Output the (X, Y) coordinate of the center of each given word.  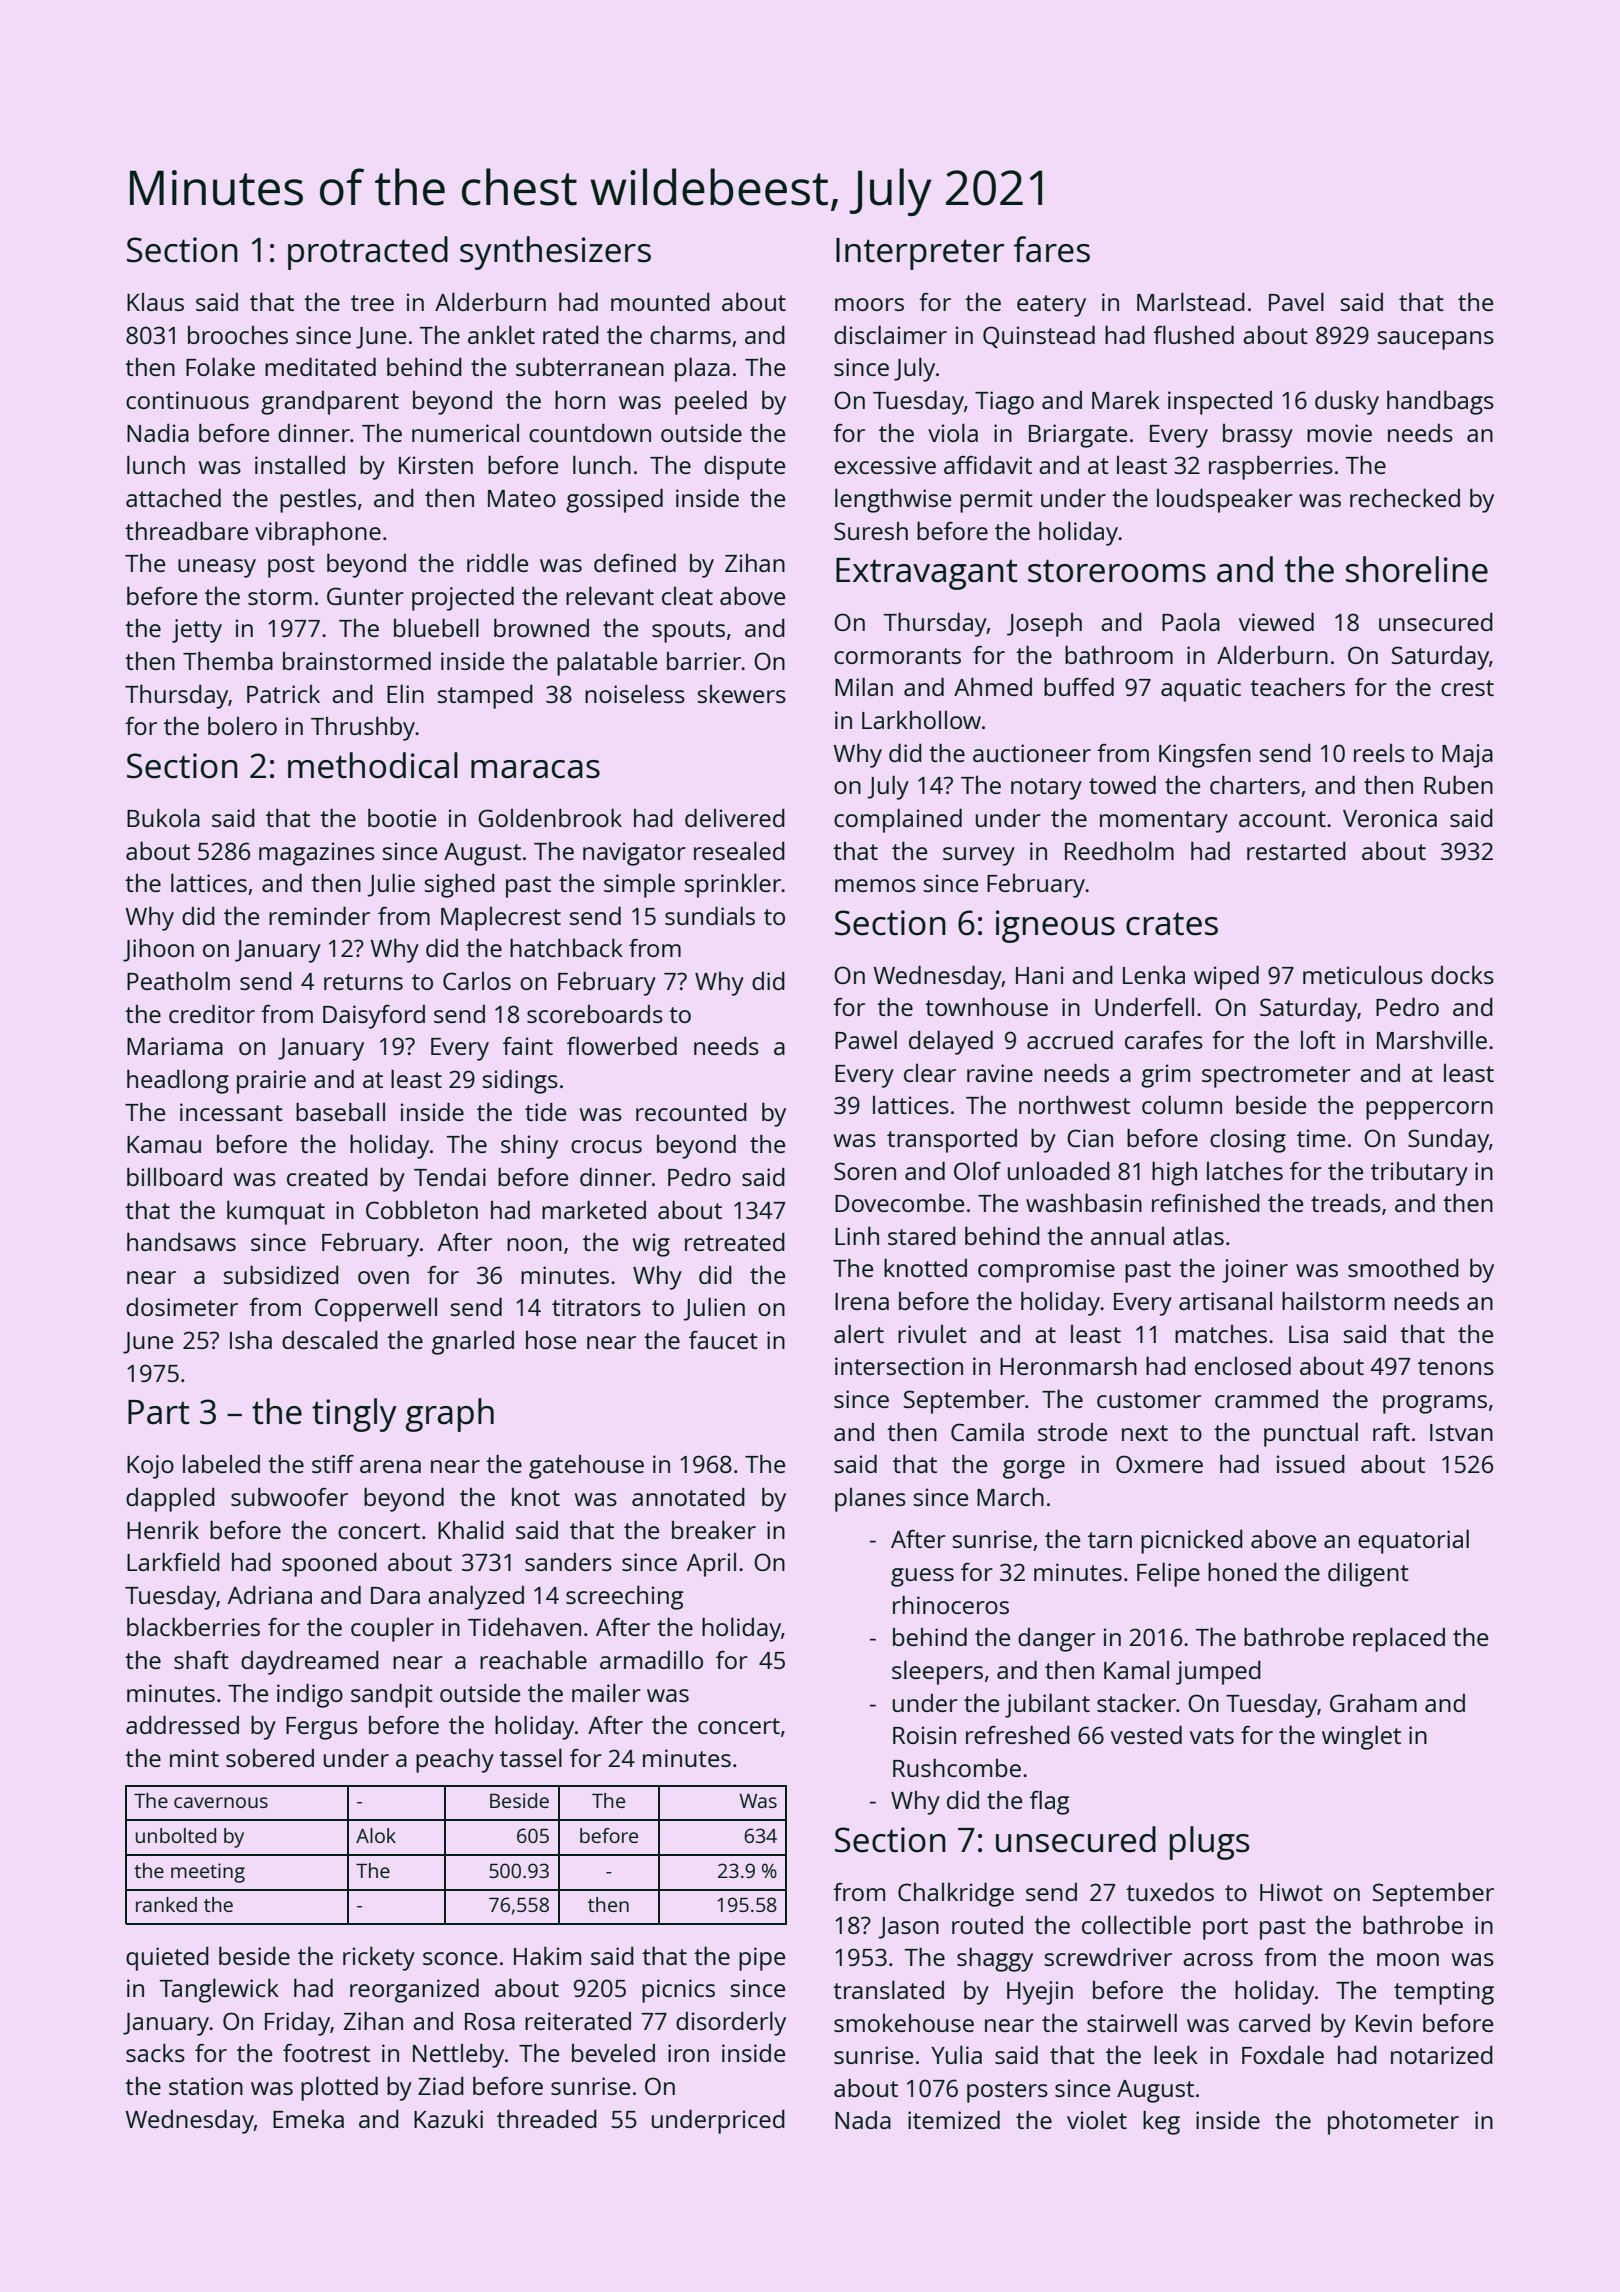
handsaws (181, 1241)
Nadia (158, 432)
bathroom (1119, 654)
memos (875, 885)
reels (1379, 753)
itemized (954, 2119)
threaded (547, 2118)
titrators (596, 1307)
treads (1346, 1203)
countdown (590, 432)
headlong (178, 1081)
